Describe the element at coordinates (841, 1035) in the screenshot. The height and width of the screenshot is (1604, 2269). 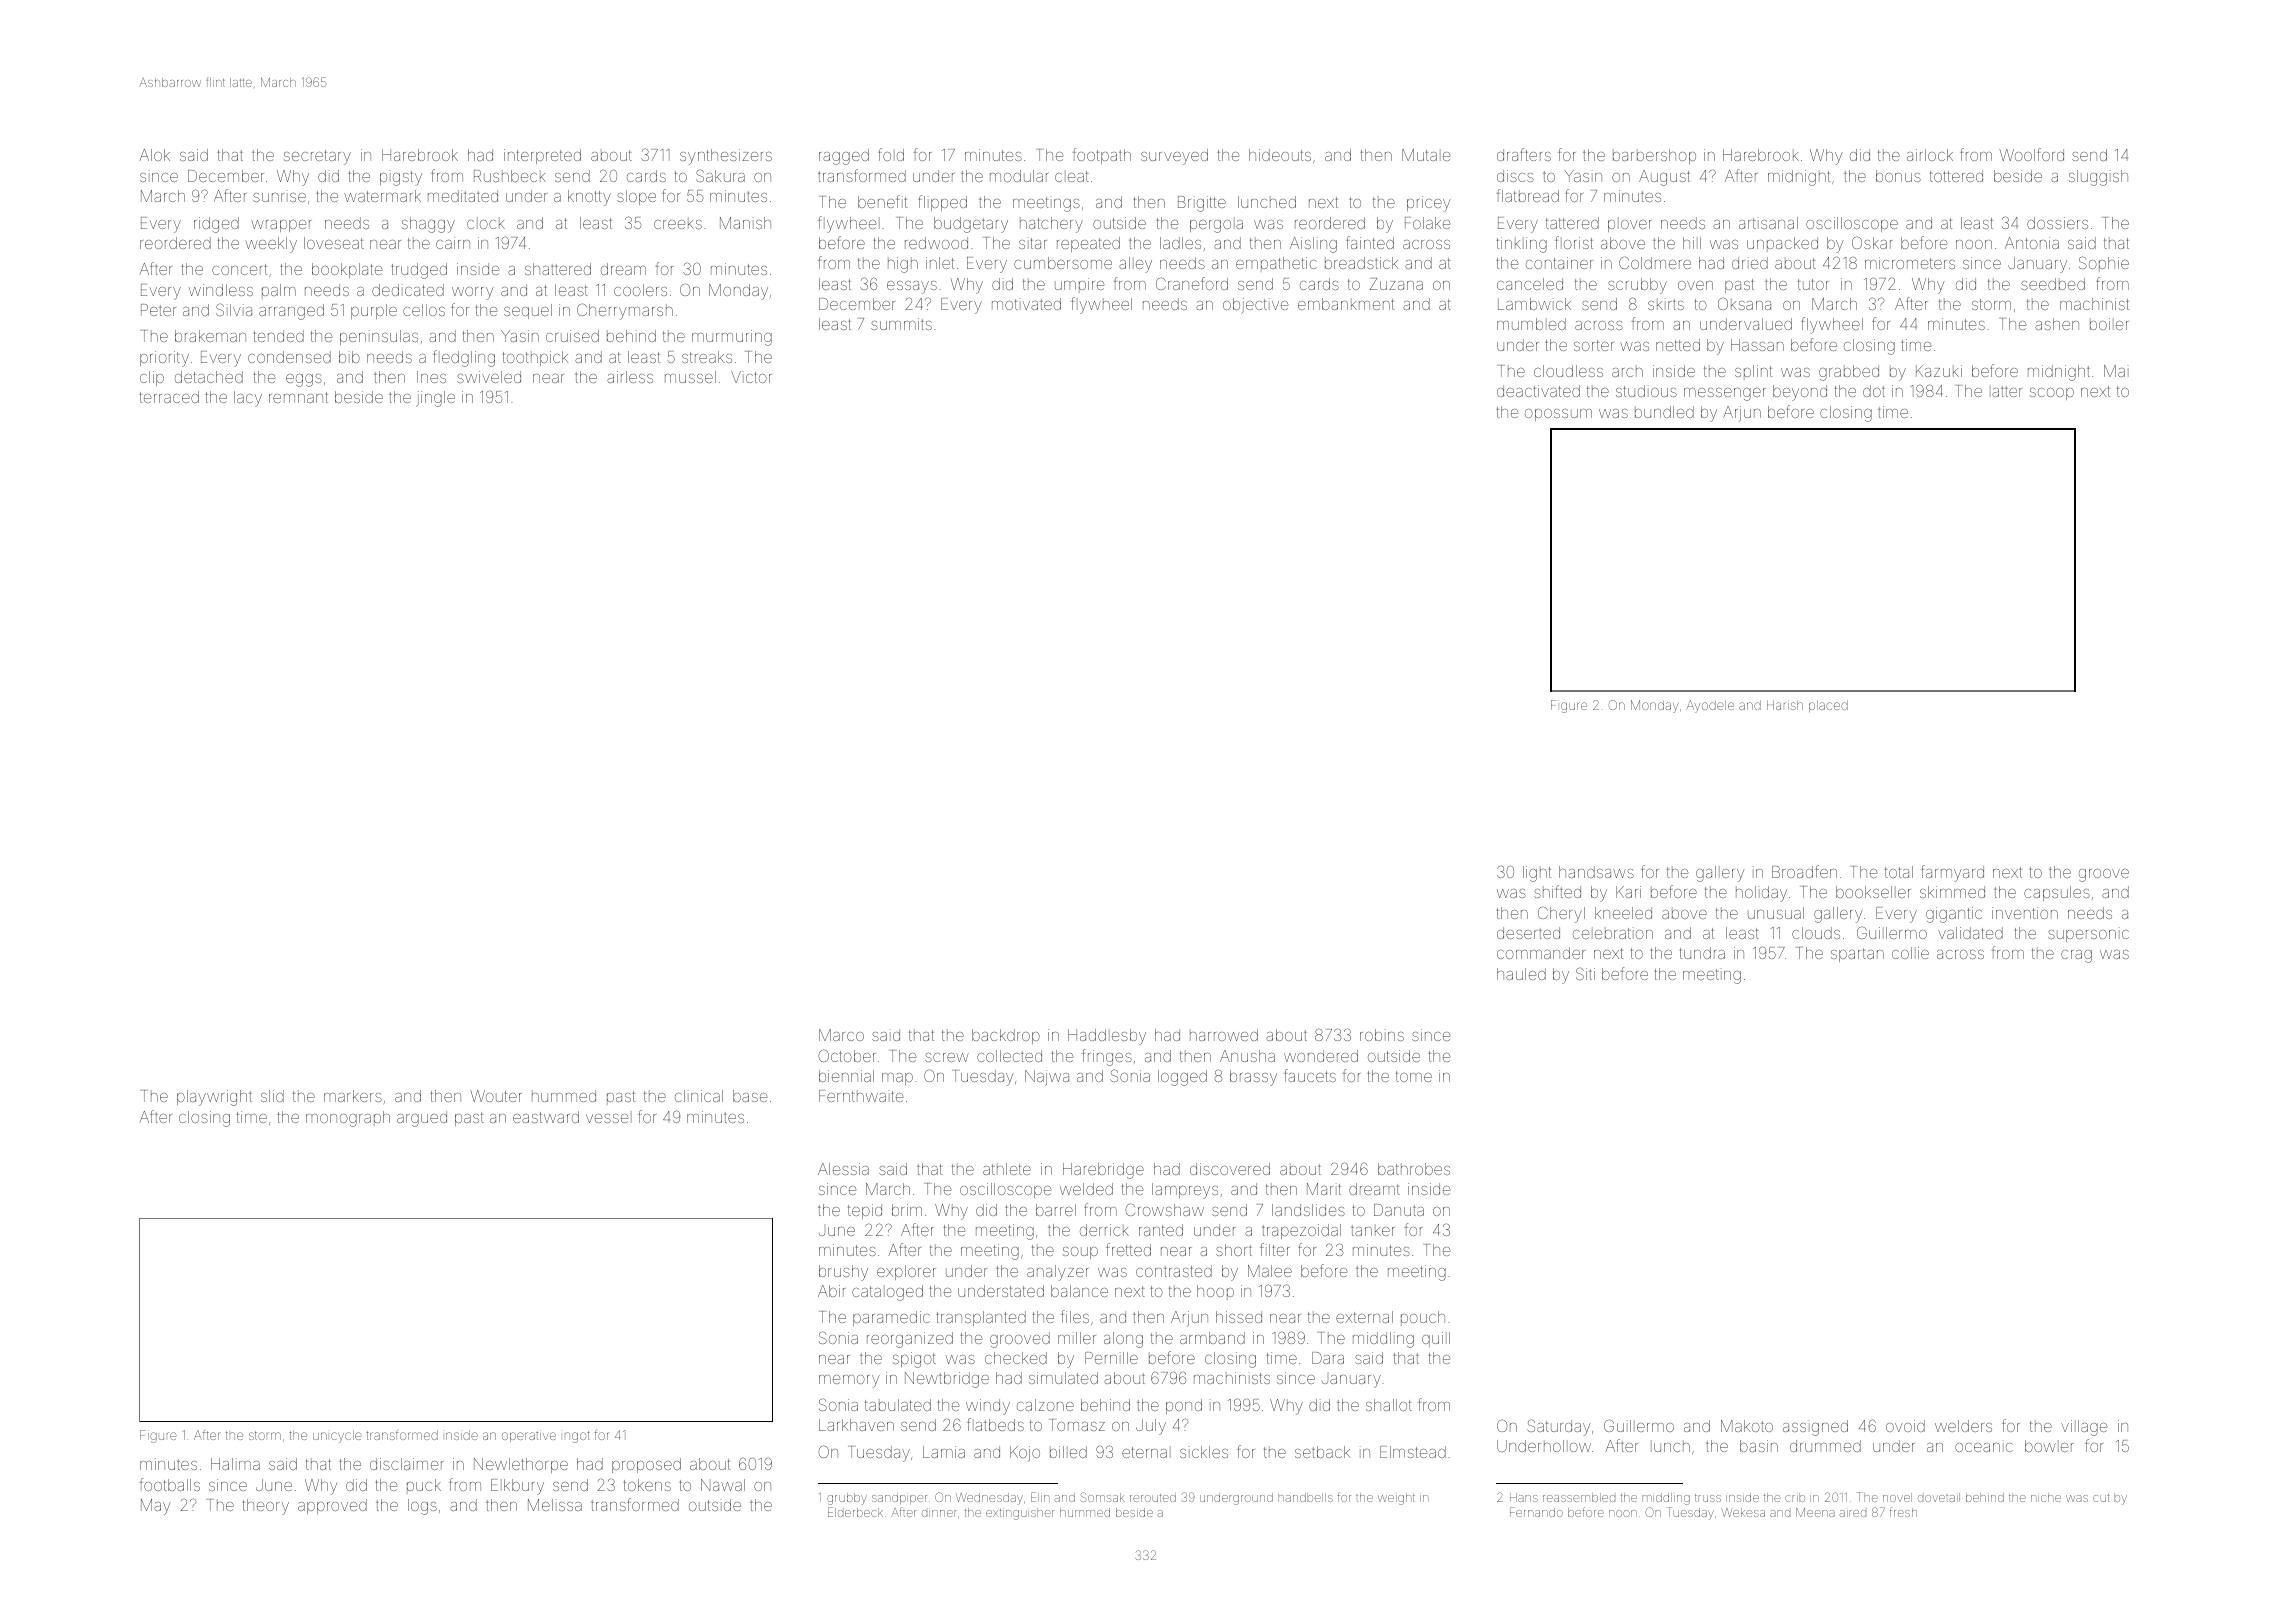
I see `Marco` at that location.
